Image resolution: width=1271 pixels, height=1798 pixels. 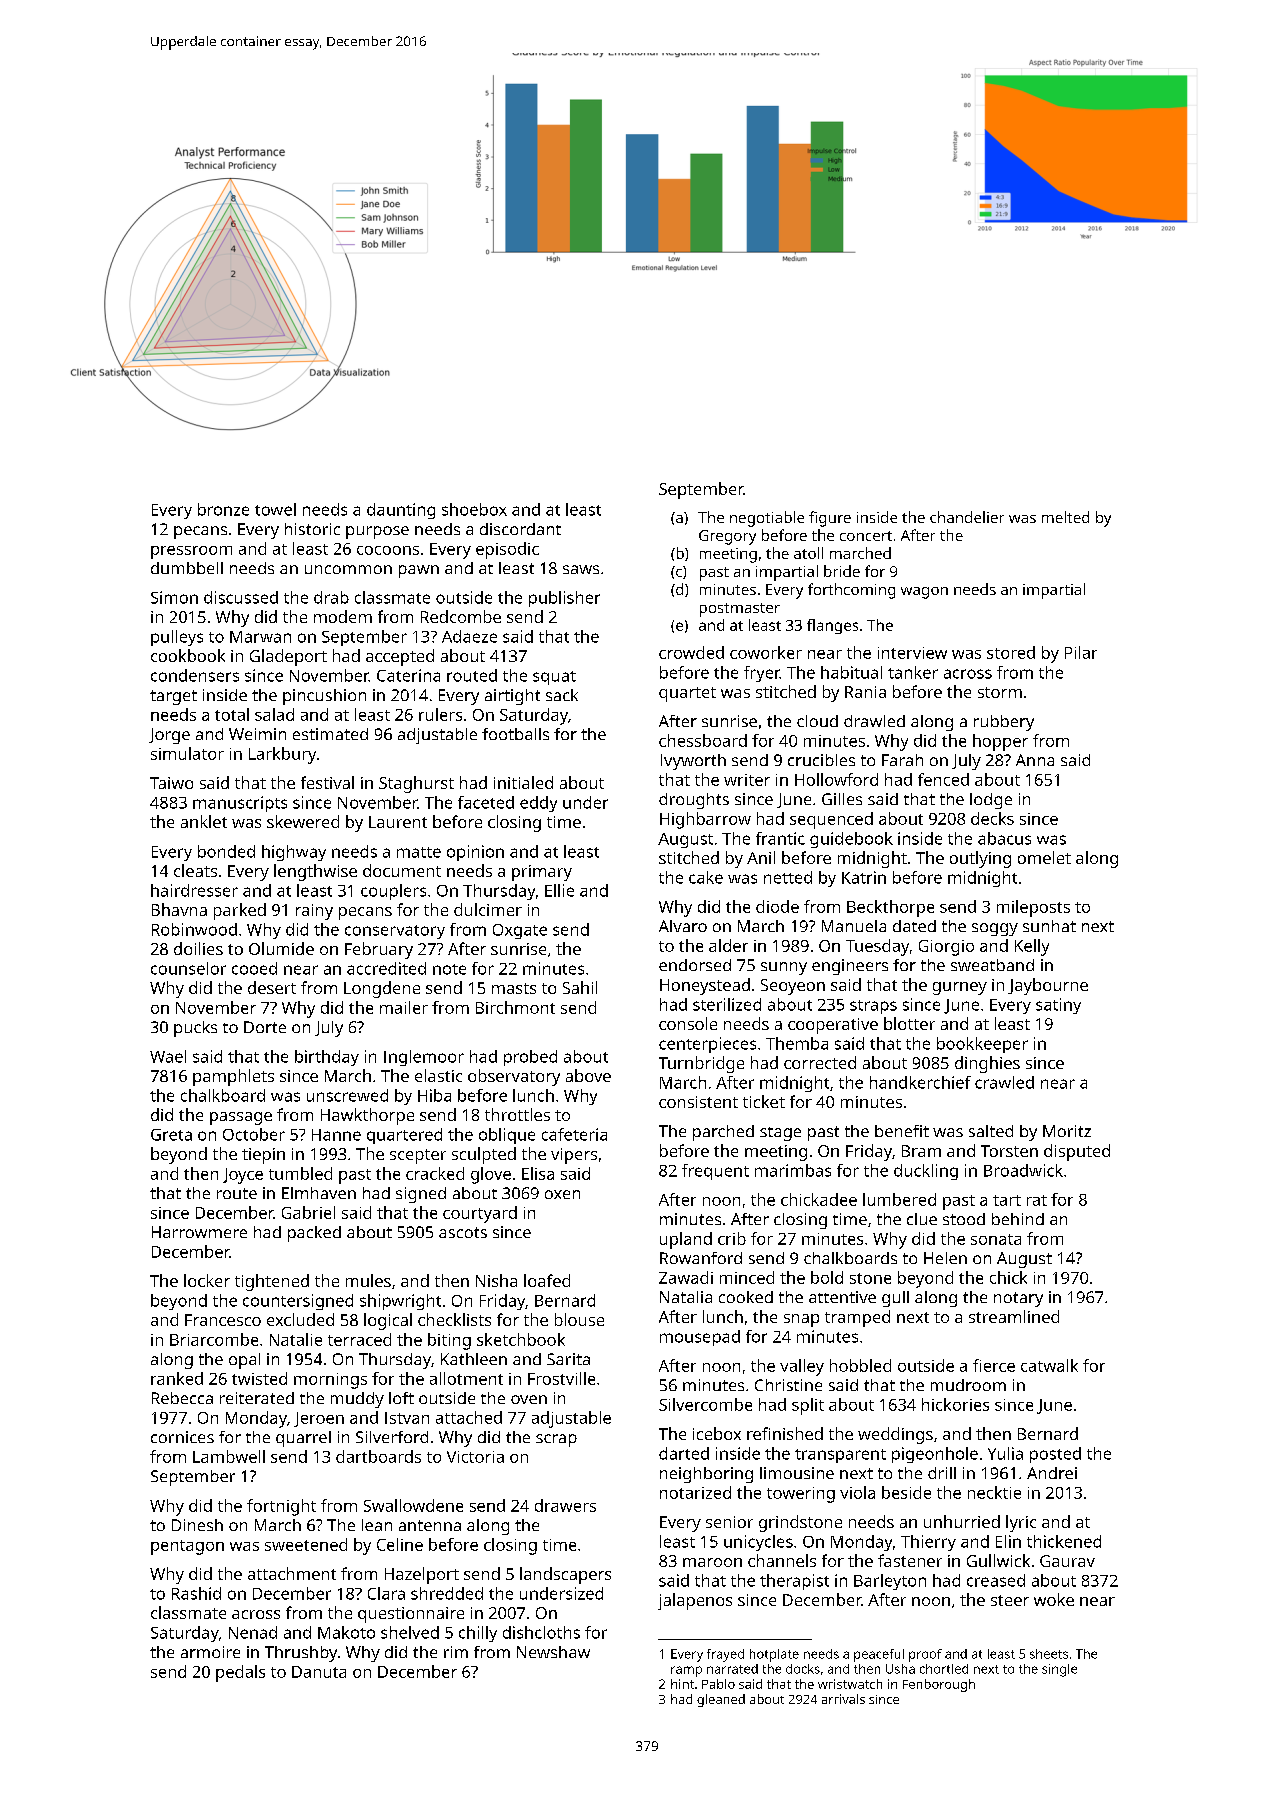 I want to click on Wael, so click(x=168, y=1056).
